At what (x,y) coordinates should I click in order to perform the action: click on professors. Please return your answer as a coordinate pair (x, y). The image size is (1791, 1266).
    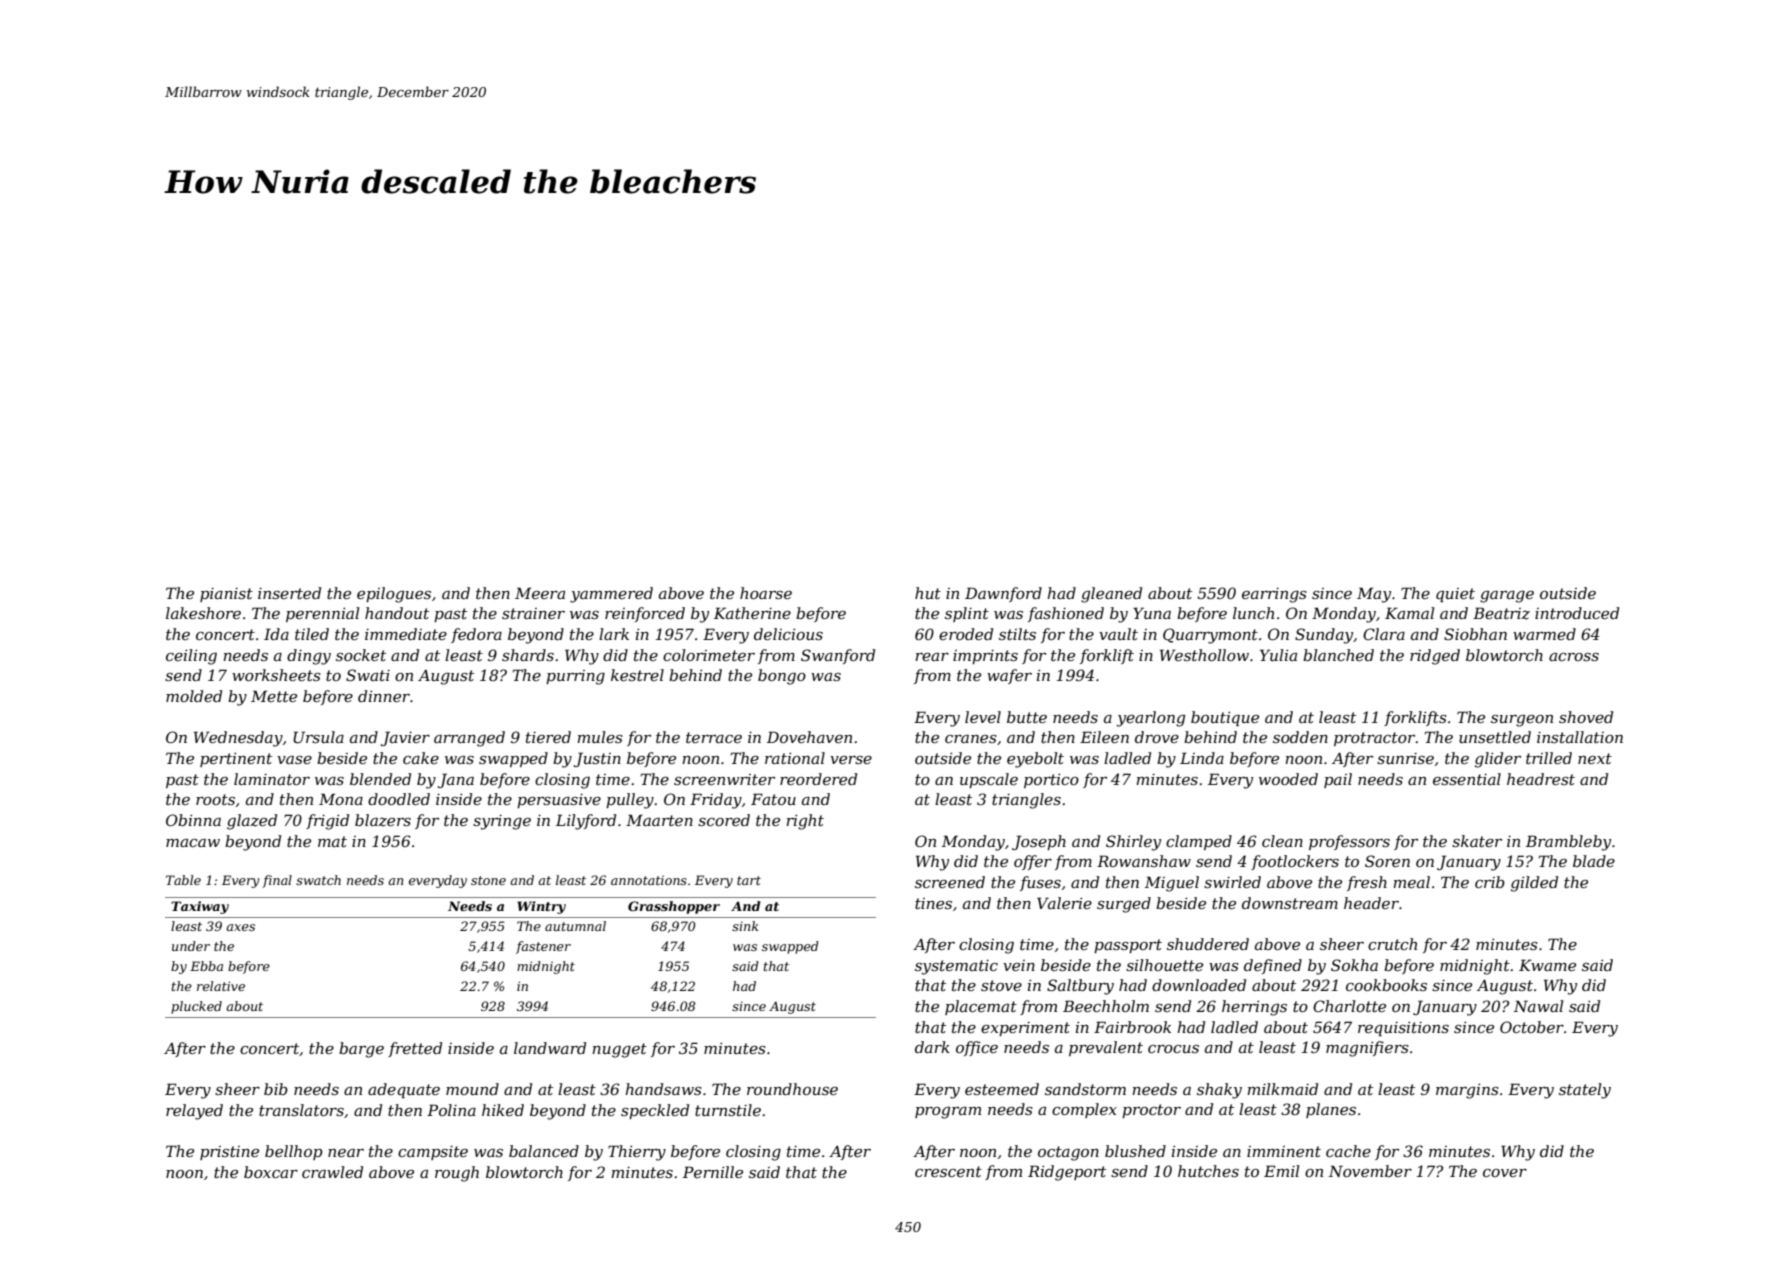
    Looking at the image, I should click on (1349, 842).
